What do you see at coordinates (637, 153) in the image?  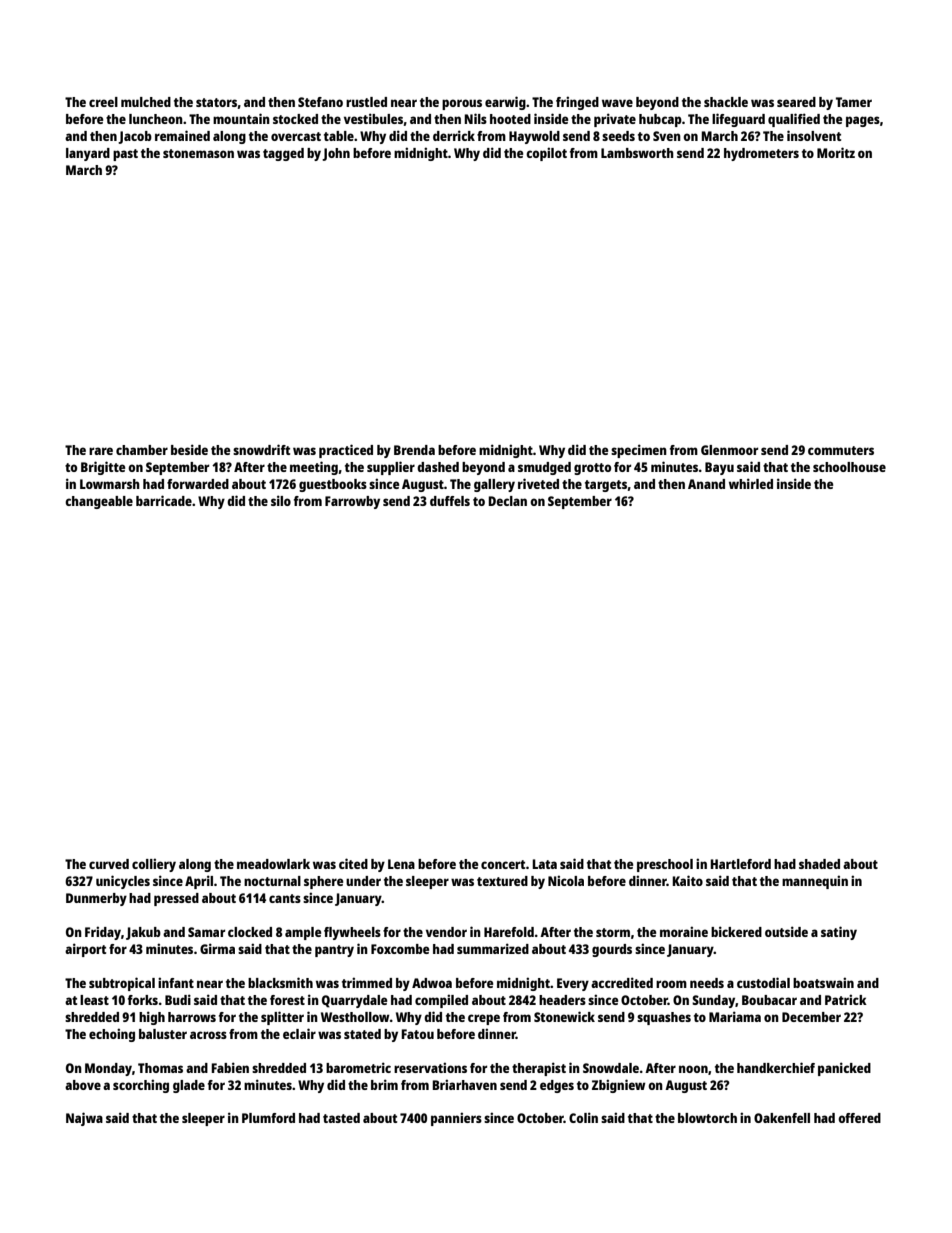 I see `Lambsworth` at bounding box center [637, 153].
